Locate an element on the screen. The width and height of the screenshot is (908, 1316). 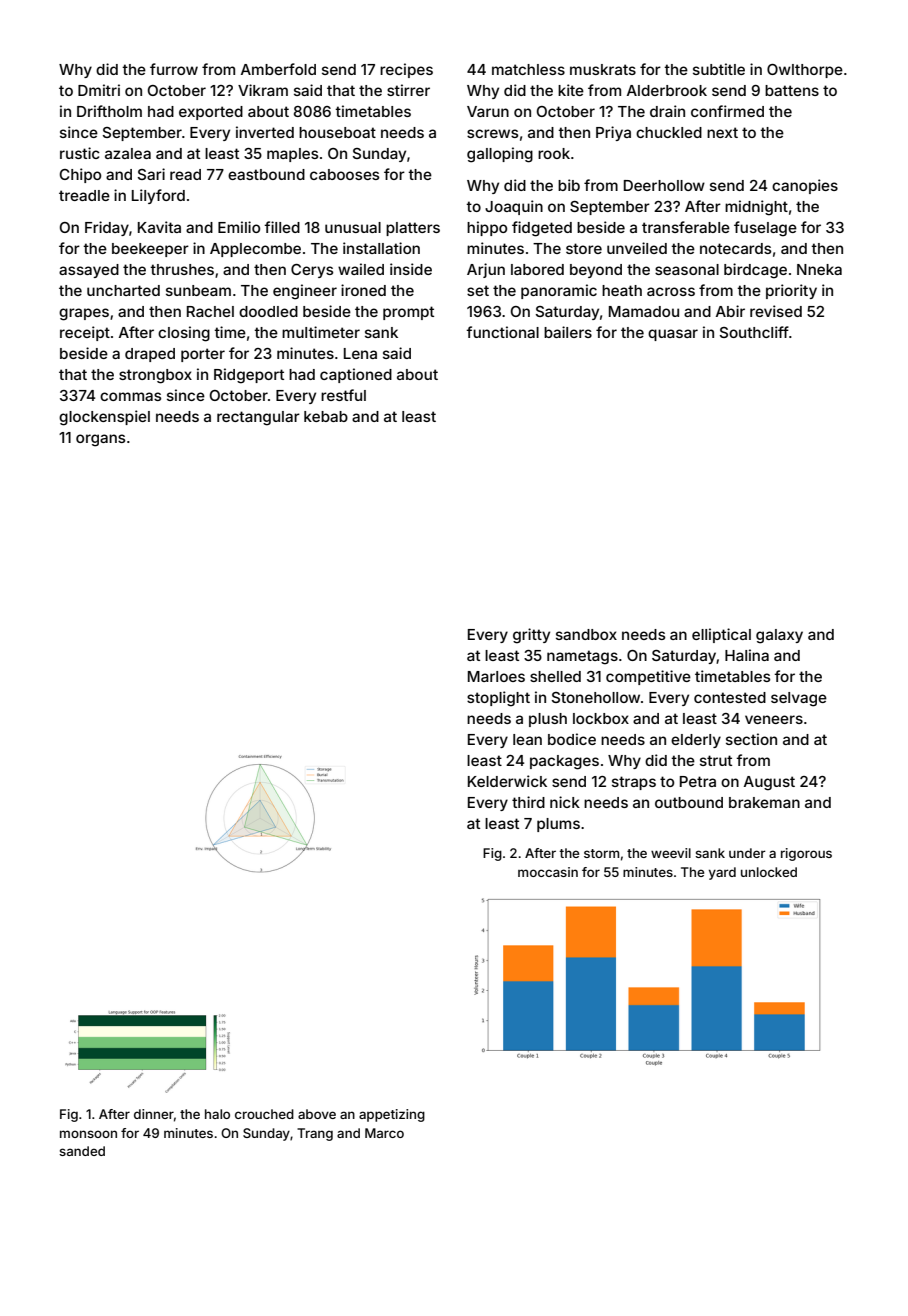
organs is located at coordinates (100, 440).
